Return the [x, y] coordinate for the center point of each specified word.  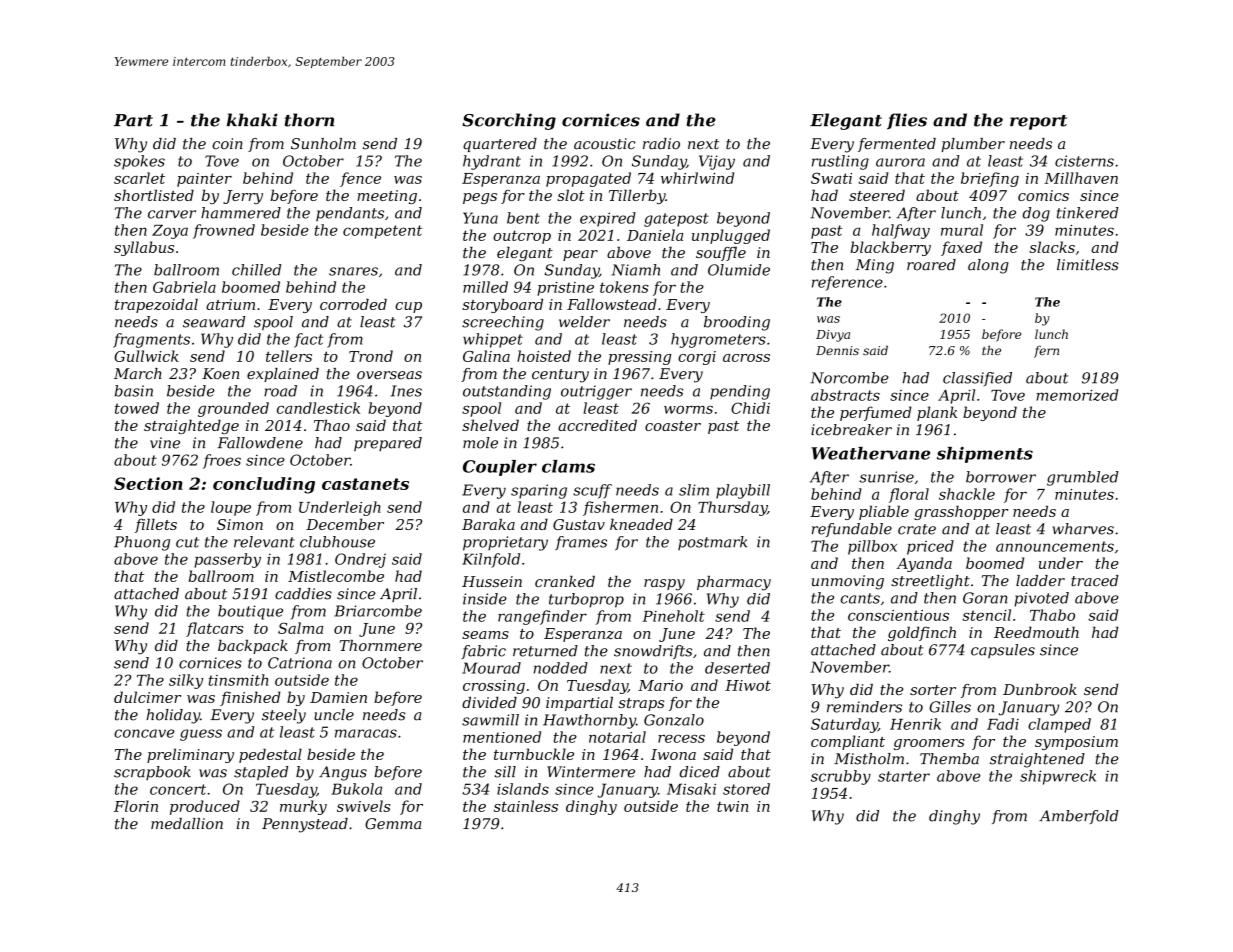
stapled [261, 773]
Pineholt [673, 616]
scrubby [841, 777]
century [560, 376]
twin [733, 806]
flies [907, 121]
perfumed [876, 413]
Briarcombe [378, 611]
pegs [480, 198]
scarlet [139, 178]
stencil [986, 615]
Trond [371, 356]
